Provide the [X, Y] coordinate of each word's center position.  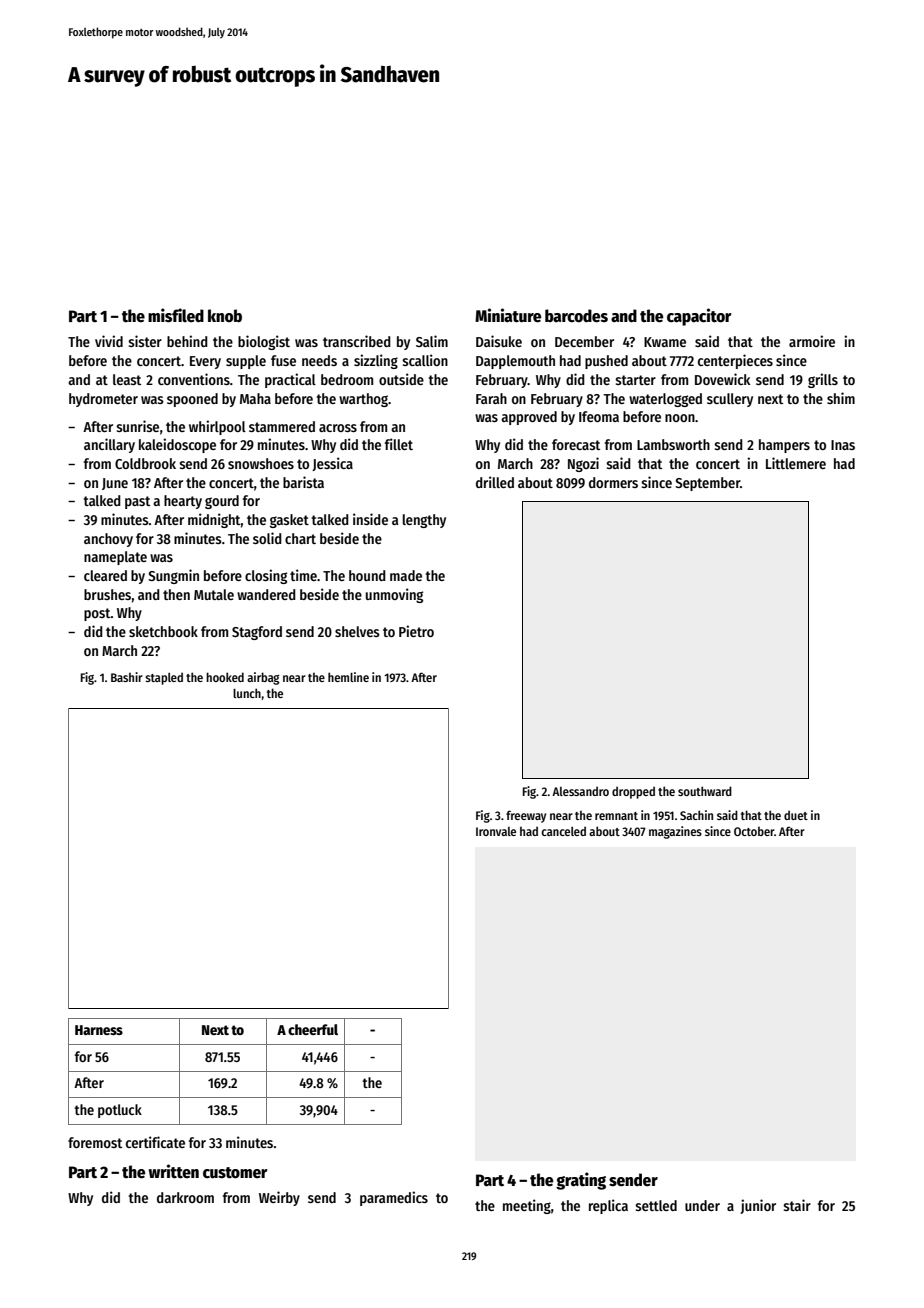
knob [225, 316]
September [707, 484]
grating [581, 1181]
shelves [357, 631]
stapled [164, 679]
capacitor [699, 317]
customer [235, 1173]
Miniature [508, 315]
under [702, 1205]
